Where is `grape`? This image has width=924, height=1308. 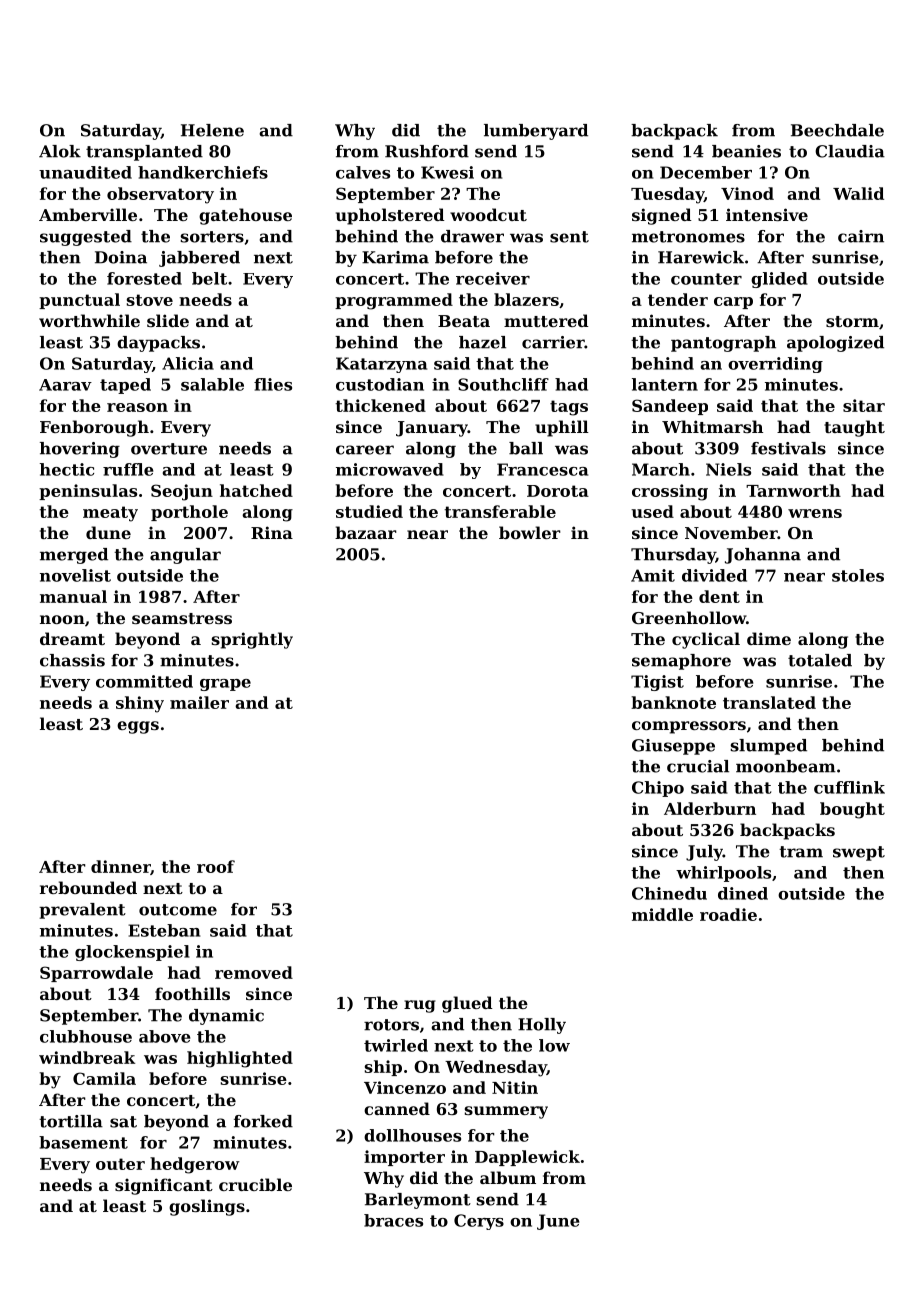
grape is located at coordinates (225, 685).
